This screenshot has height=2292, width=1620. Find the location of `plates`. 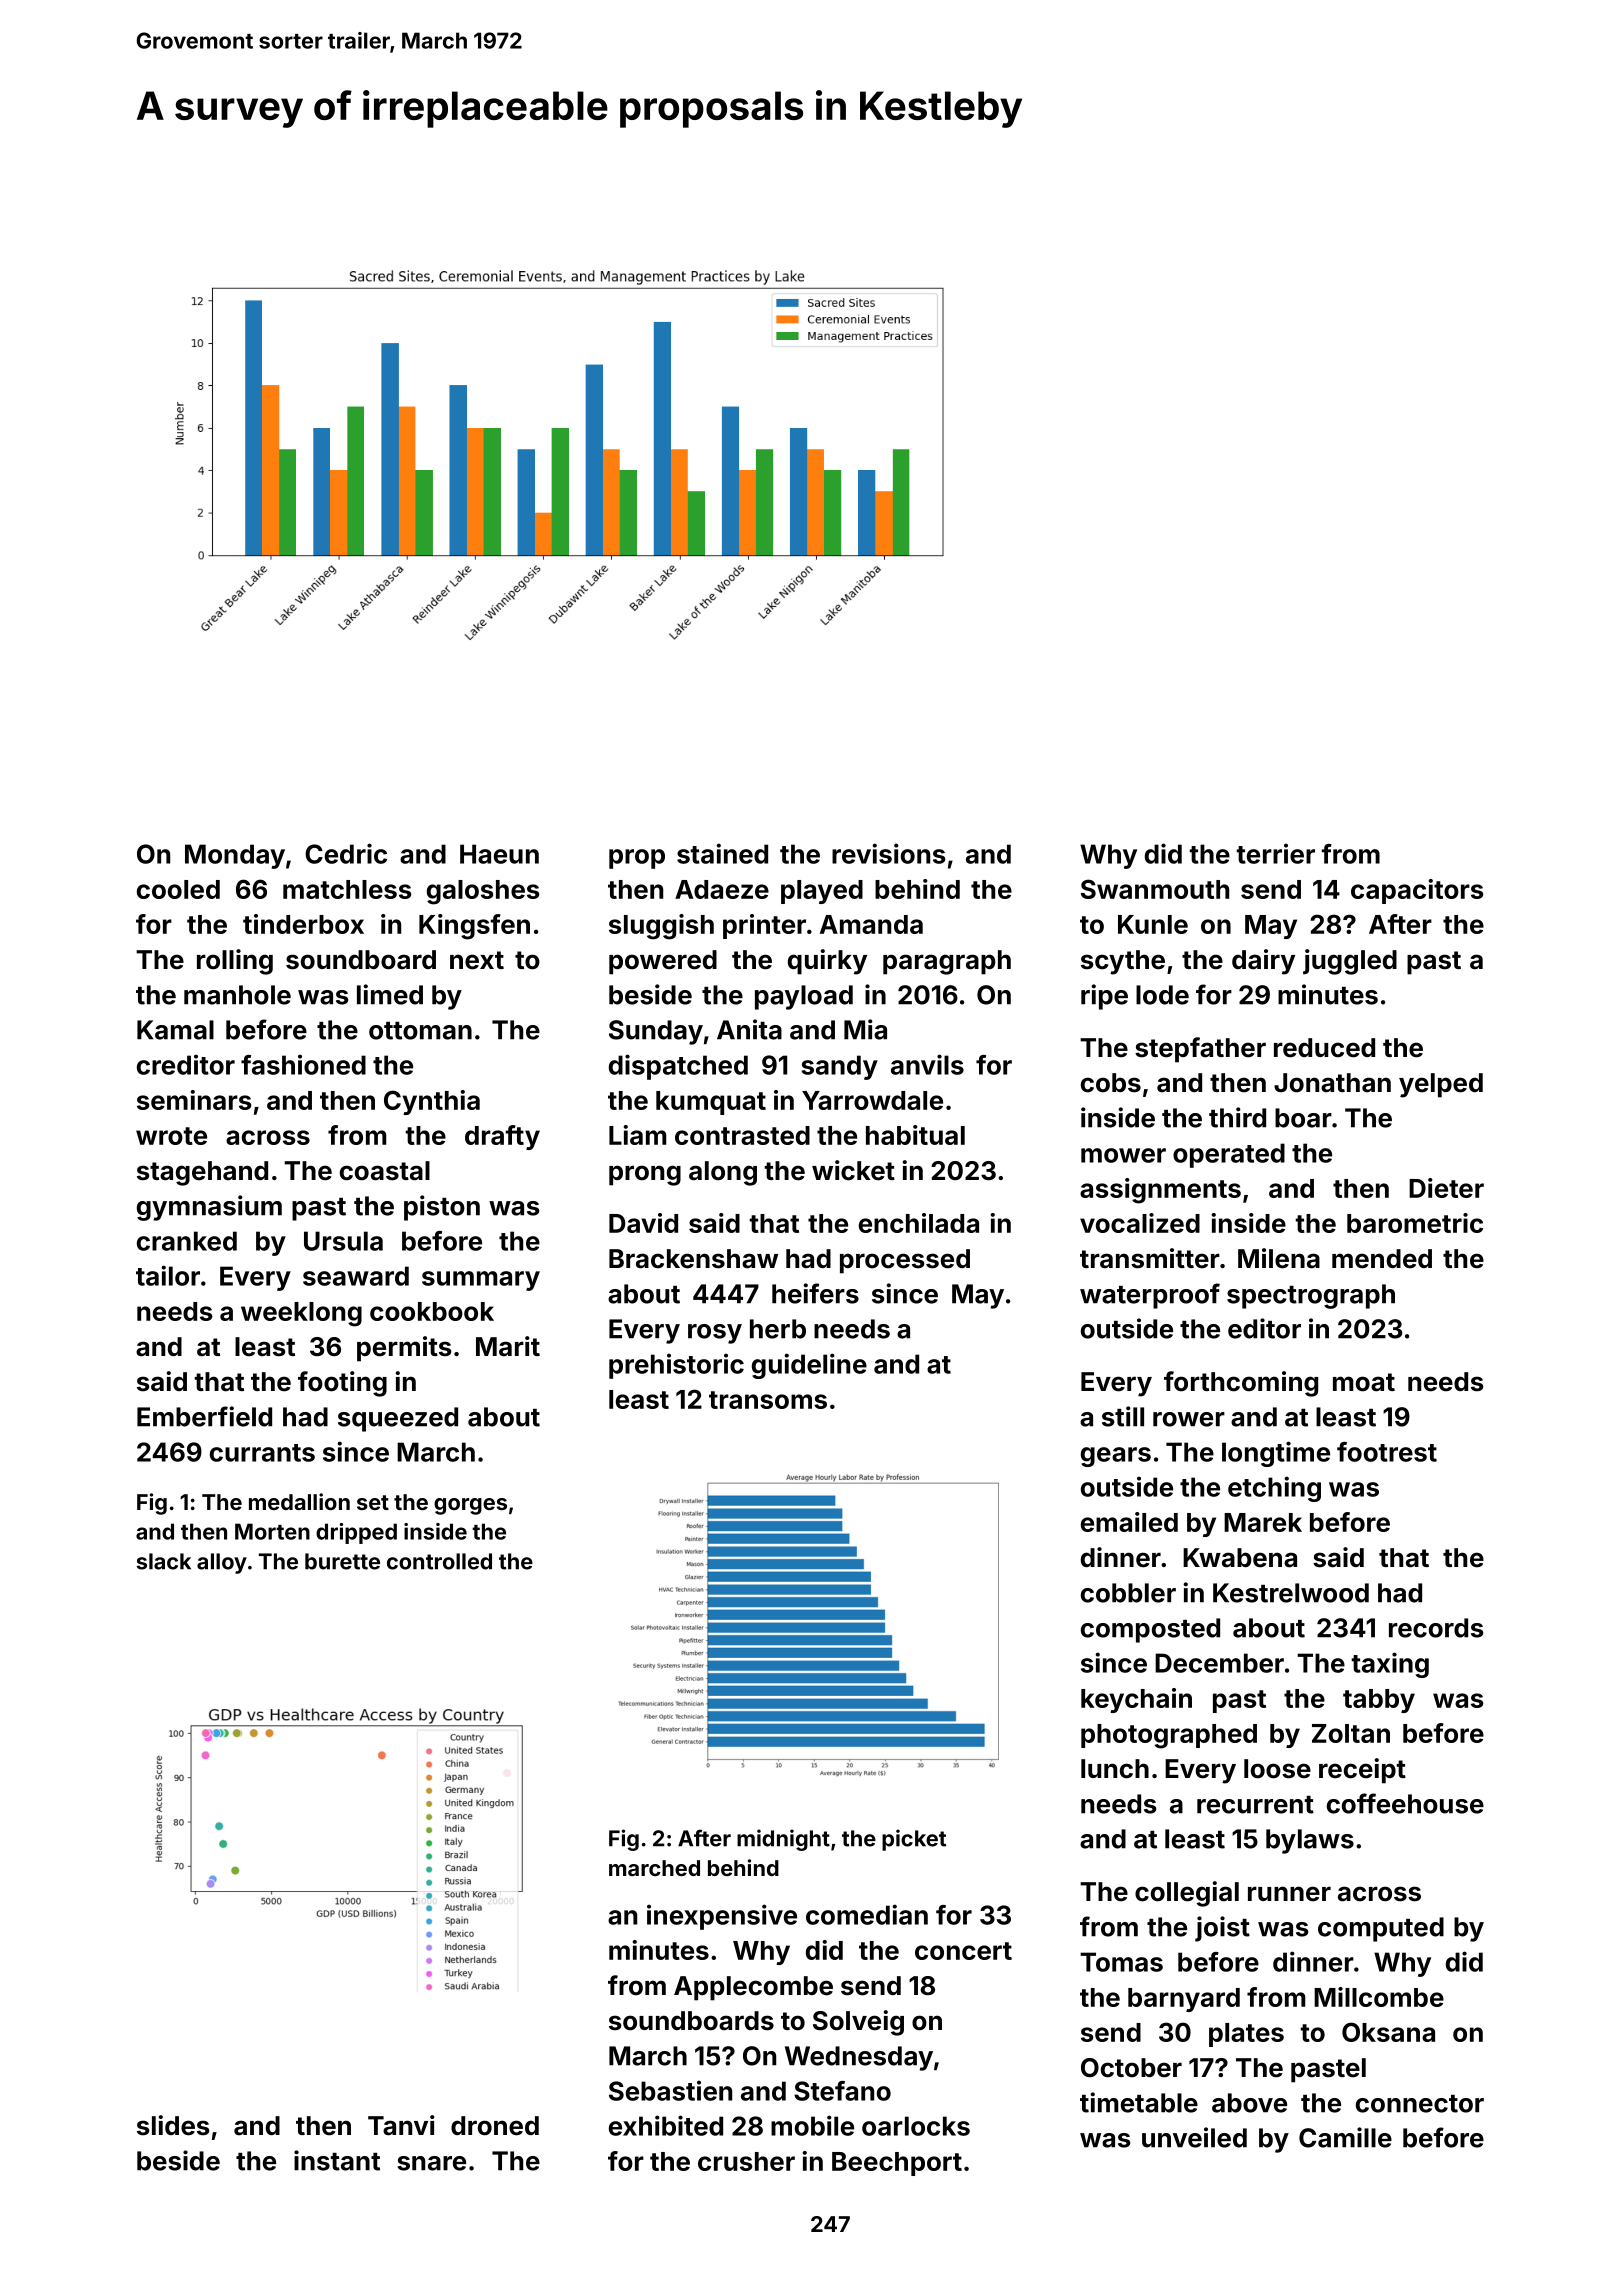

plates is located at coordinates (1246, 2035).
